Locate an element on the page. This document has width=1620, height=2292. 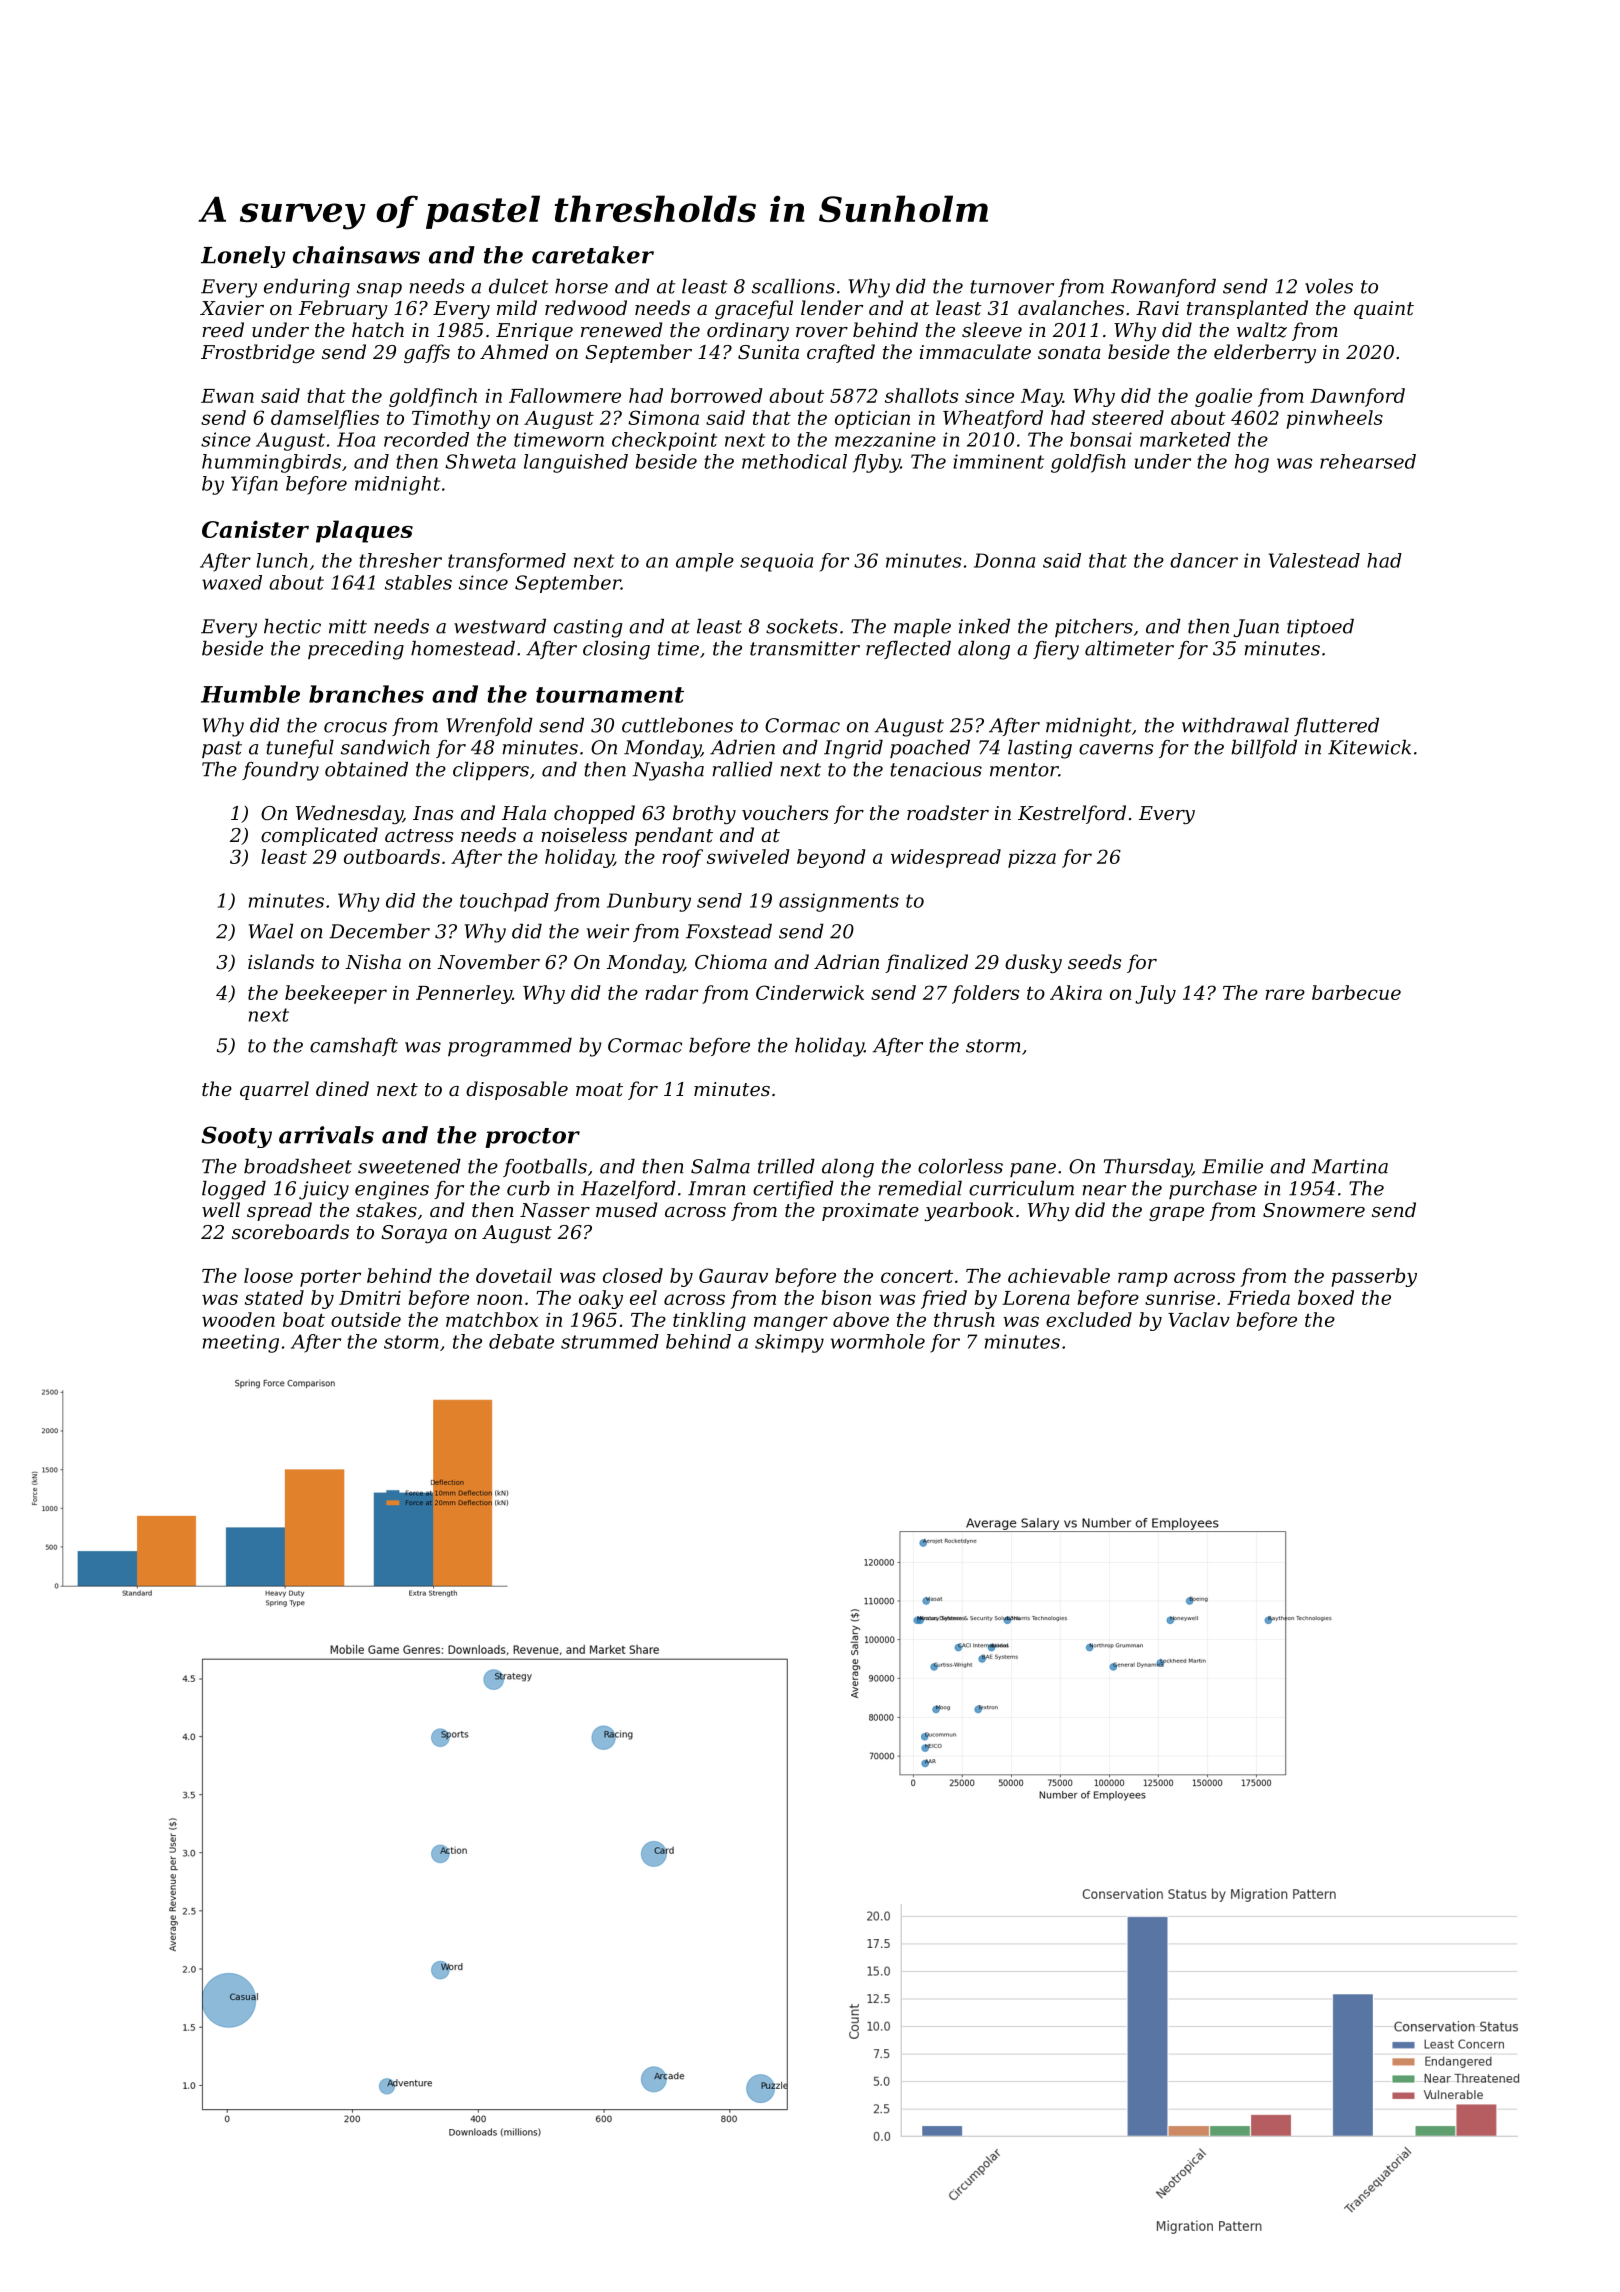
quaint is located at coordinates (1384, 310).
